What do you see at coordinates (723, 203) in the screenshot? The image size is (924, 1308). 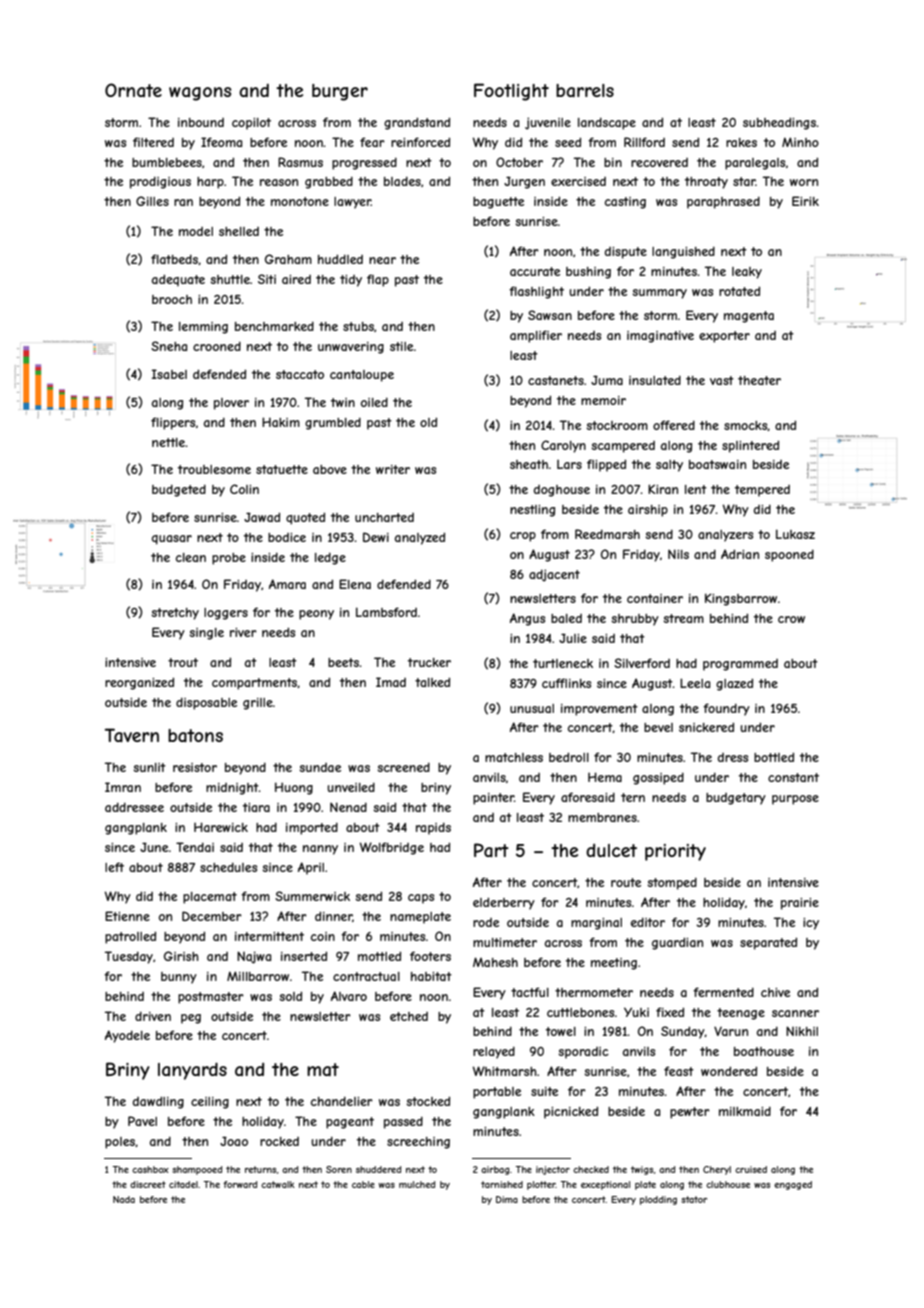 I see `paraphrased` at bounding box center [723, 203].
